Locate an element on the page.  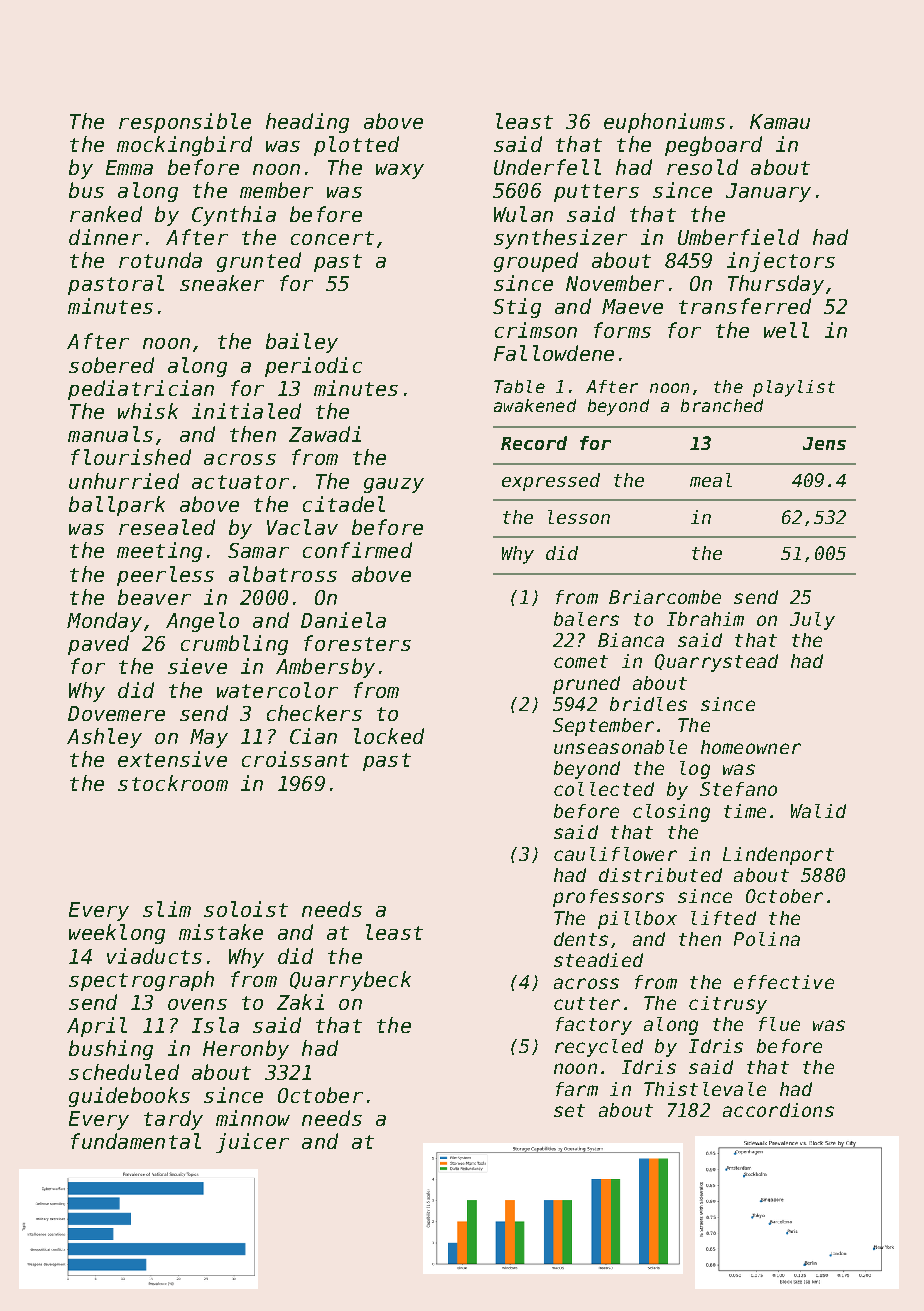
bushing is located at coordinates (111, 1050).
